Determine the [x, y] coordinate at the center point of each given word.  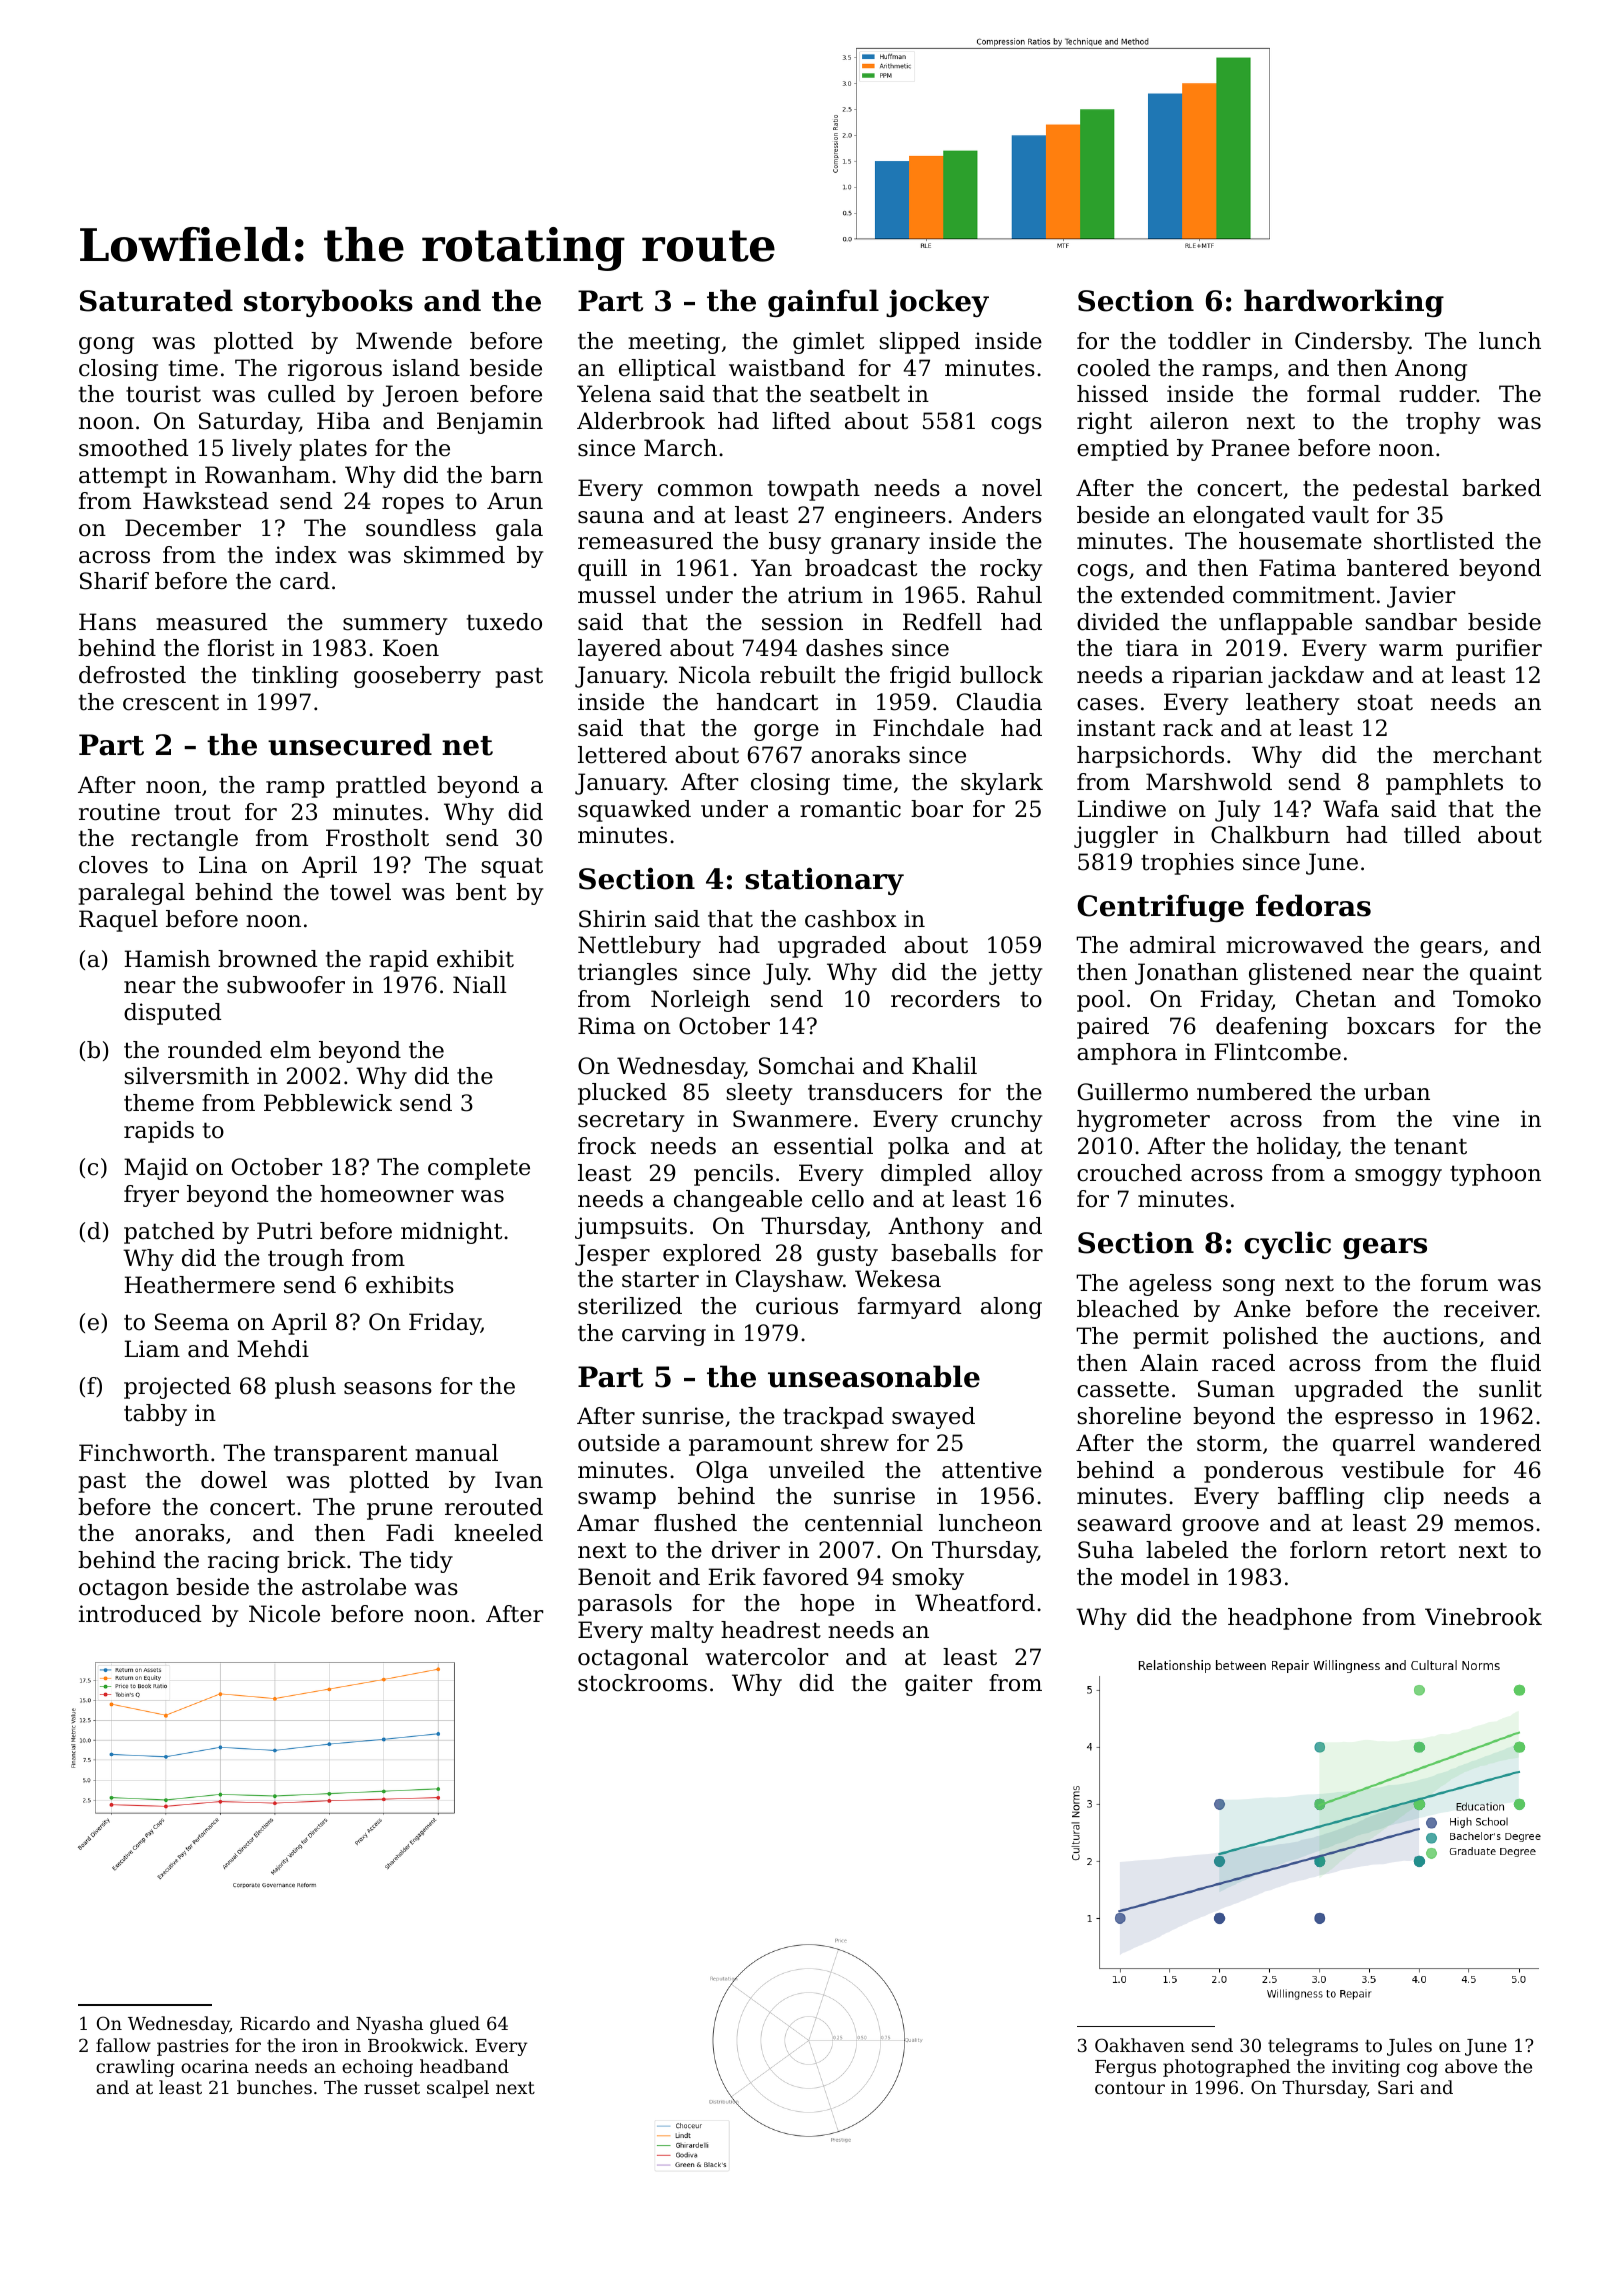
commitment [1304, 595]
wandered [1485, 1443]
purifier [1499, 650]
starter [660, 1279]
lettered [622, 755]
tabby [155, 1415]
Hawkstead [206, 501]
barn [517, 475]
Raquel [118, 921]
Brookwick [416, 2045]
